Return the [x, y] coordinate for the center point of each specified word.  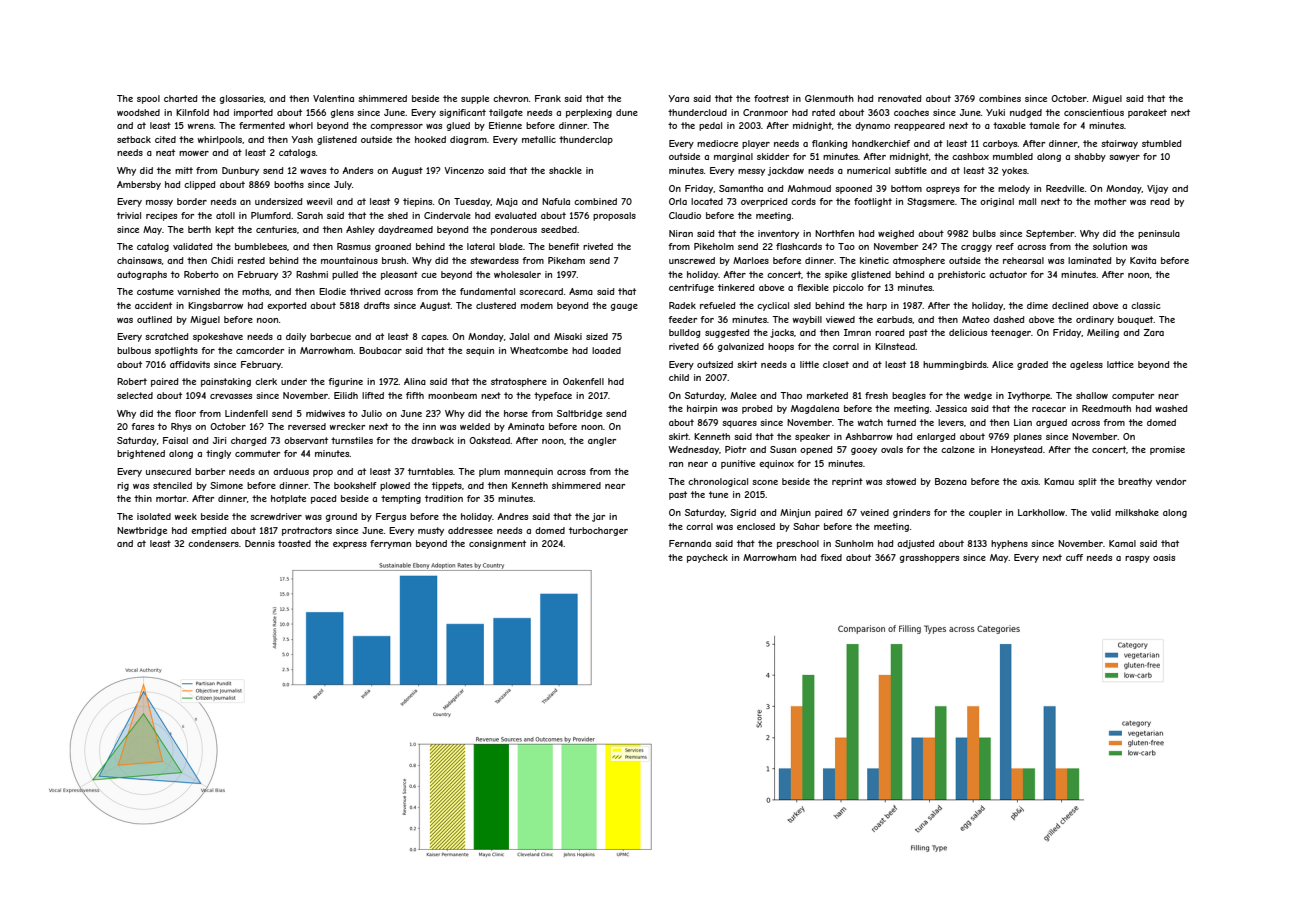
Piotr [735, 449]
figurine [345, 382]
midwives [325, 413]
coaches [911, 112]
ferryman [390, 544]
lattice [1120, 364]
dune [627, 112]
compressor [396, 127]
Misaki [568, 336]
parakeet [1147, 113]
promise [1167, 450]
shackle [565, 170]
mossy [159, 203]
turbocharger [598, 531]
